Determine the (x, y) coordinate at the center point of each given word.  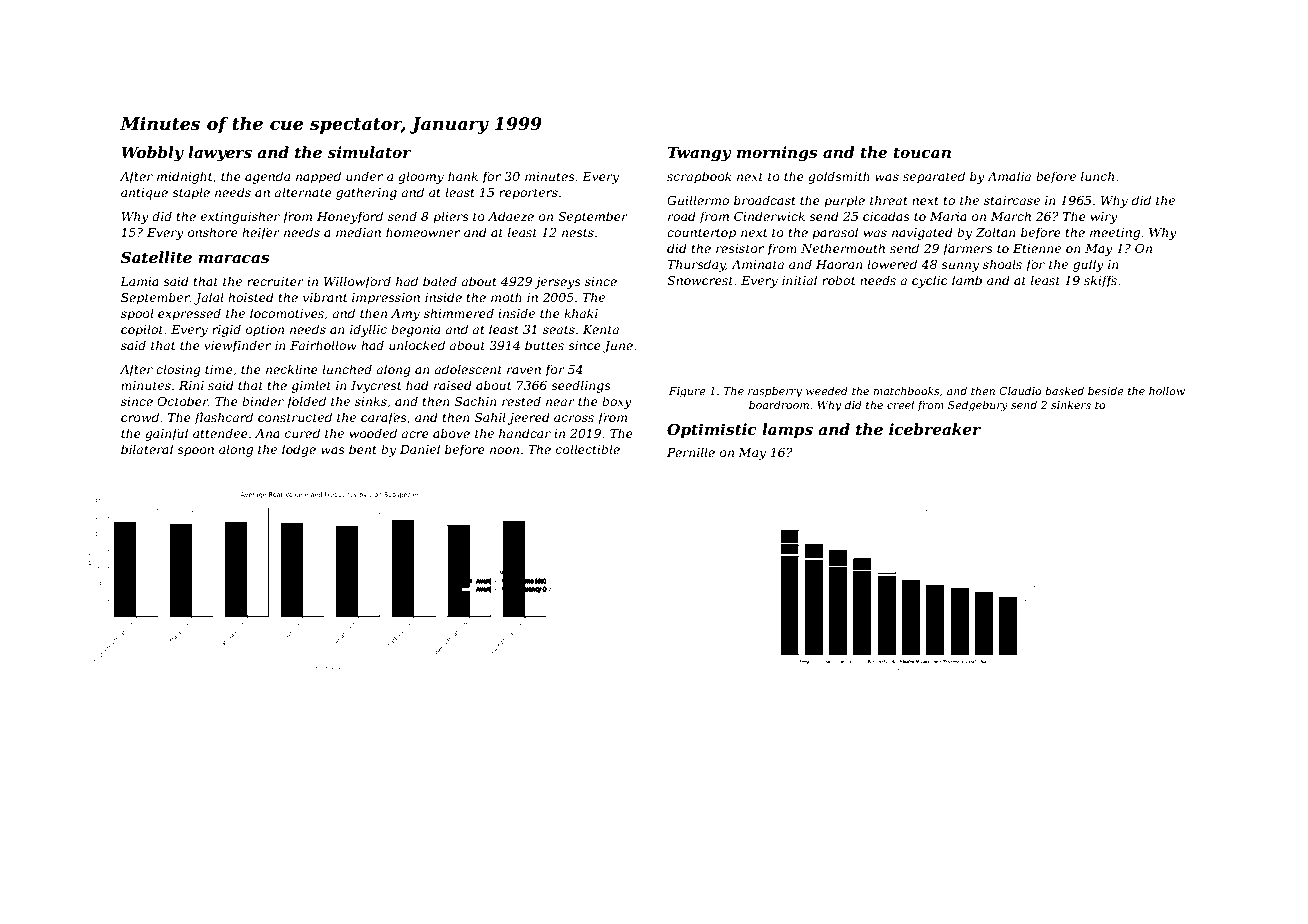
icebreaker (935, 429)
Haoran (839, 264)
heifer (261, 233)
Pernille (691, 452)
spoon (195, 452)
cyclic (930, 281)
